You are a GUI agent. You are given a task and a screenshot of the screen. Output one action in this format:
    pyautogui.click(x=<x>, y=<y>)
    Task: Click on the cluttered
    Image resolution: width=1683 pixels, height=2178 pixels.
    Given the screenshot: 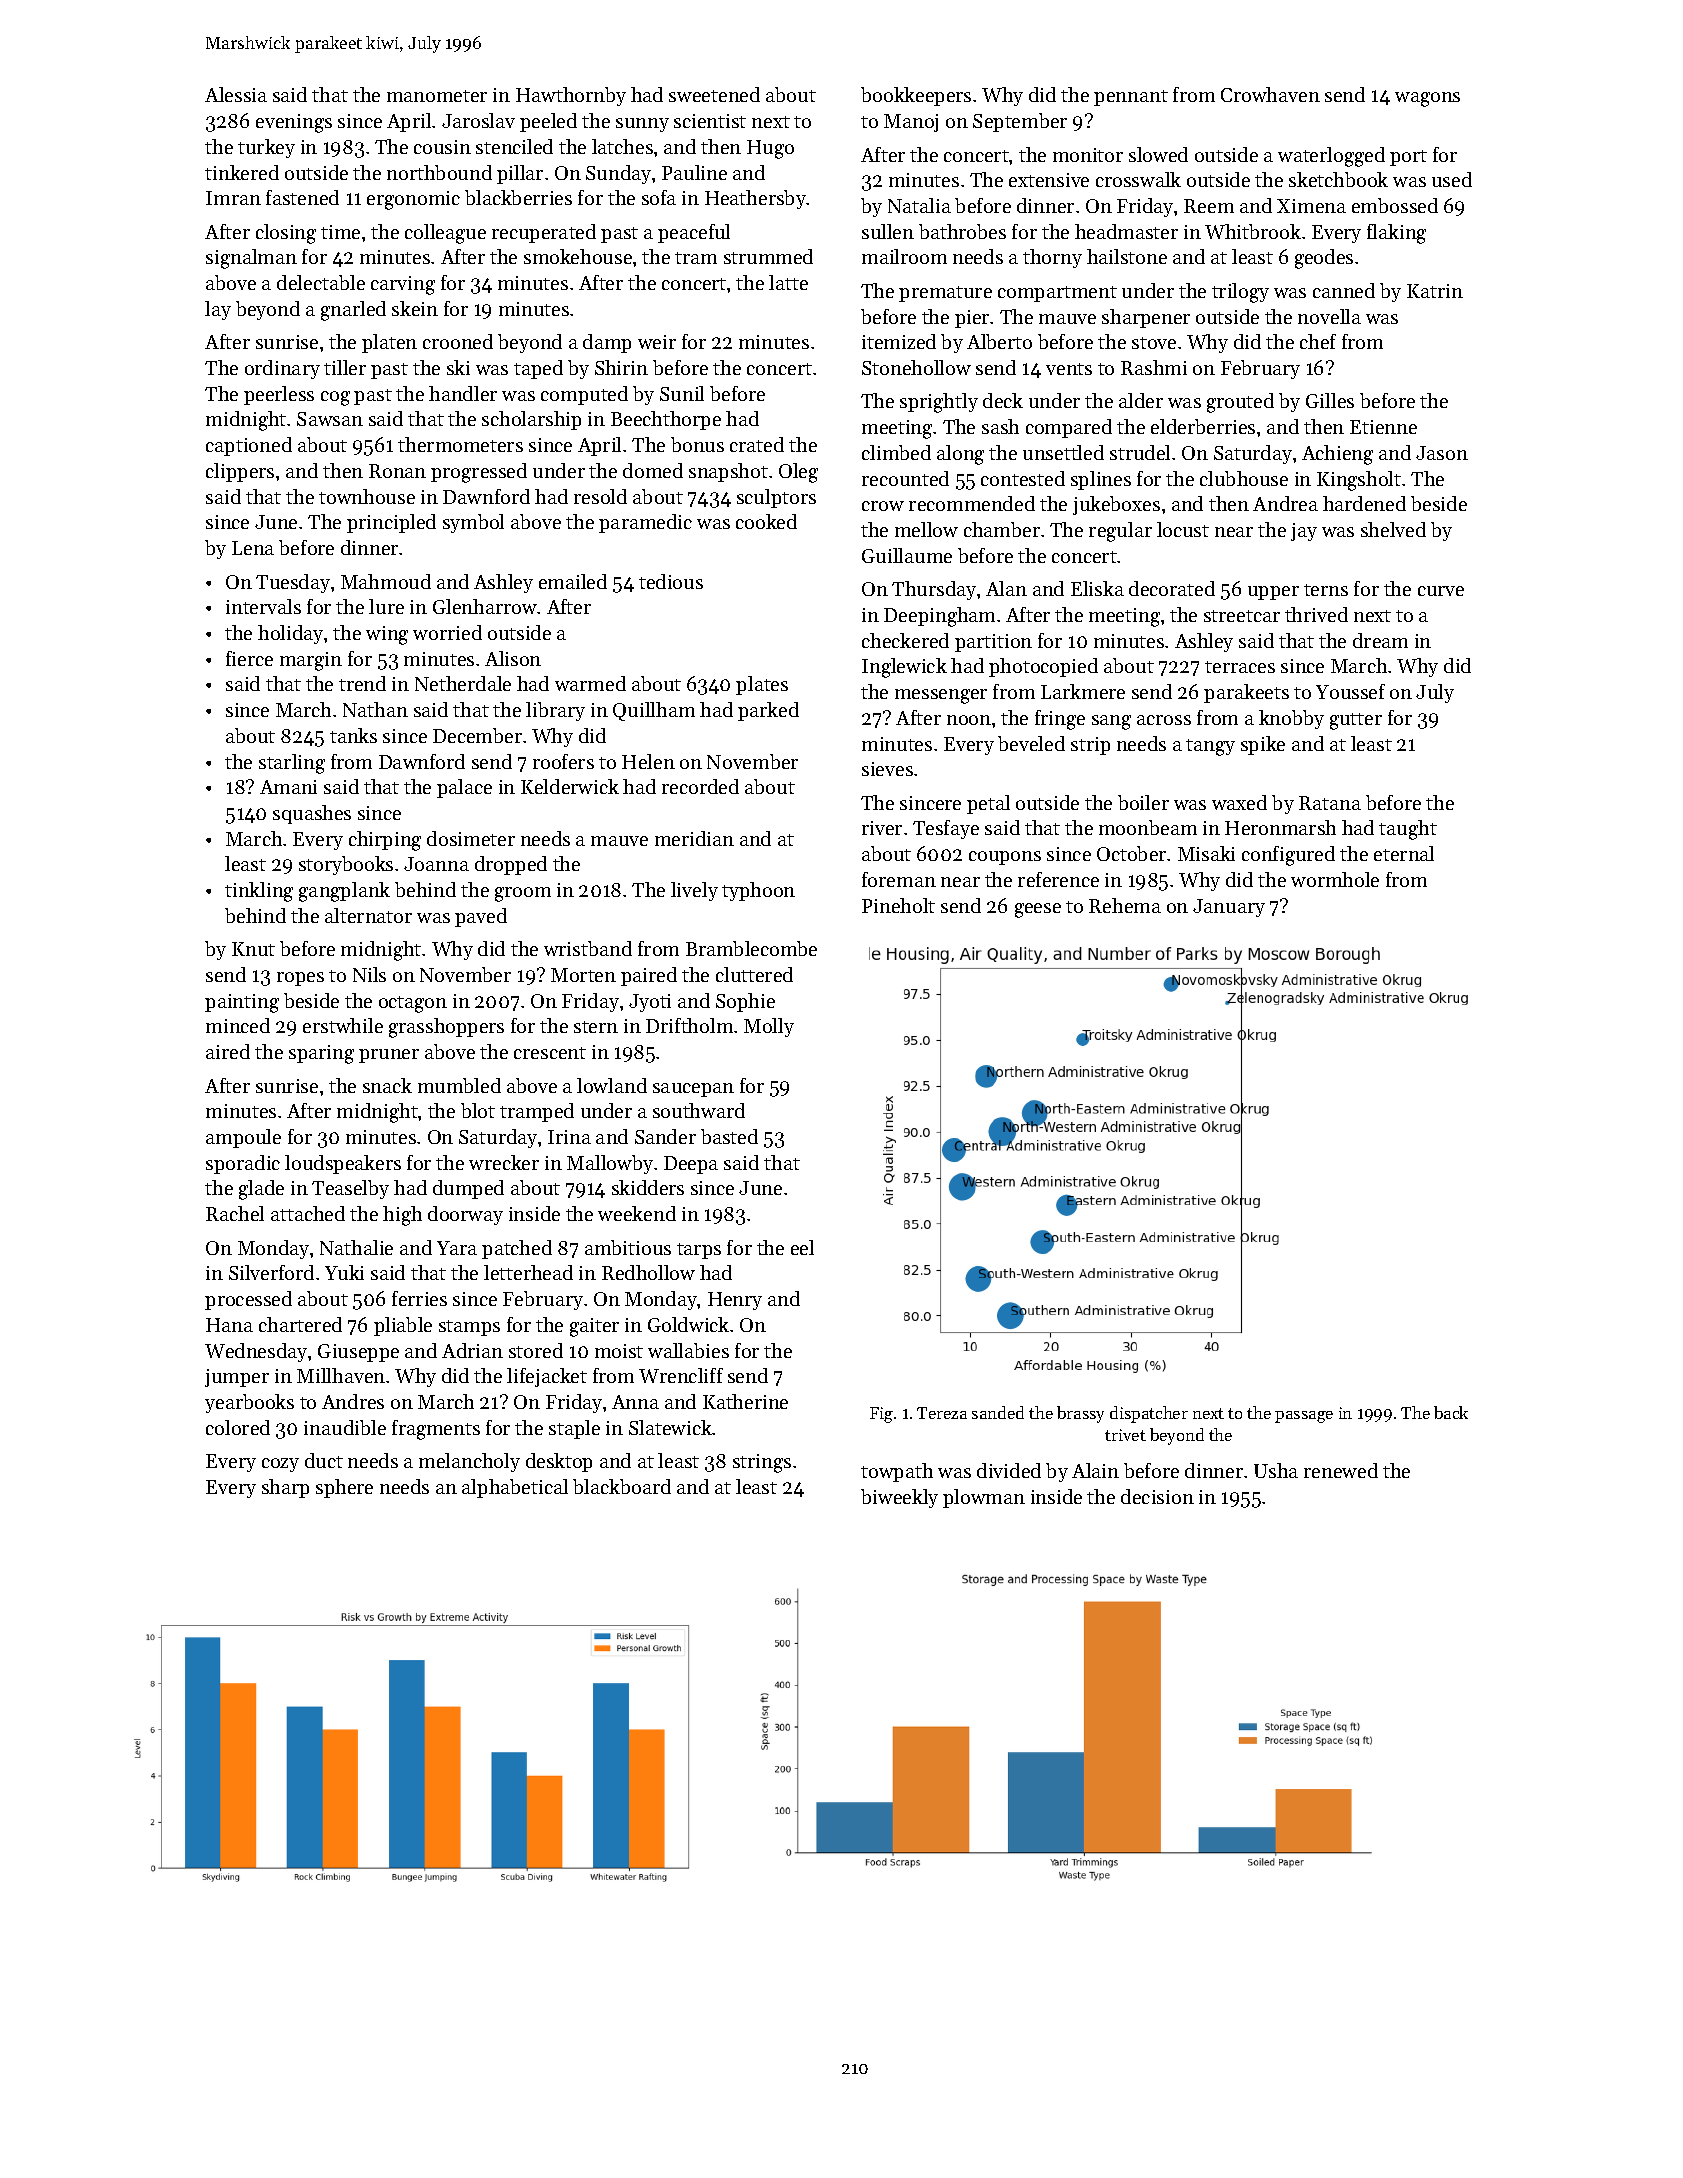 What is the action you would take?
    pyautogui.click(x=754, y=974)
